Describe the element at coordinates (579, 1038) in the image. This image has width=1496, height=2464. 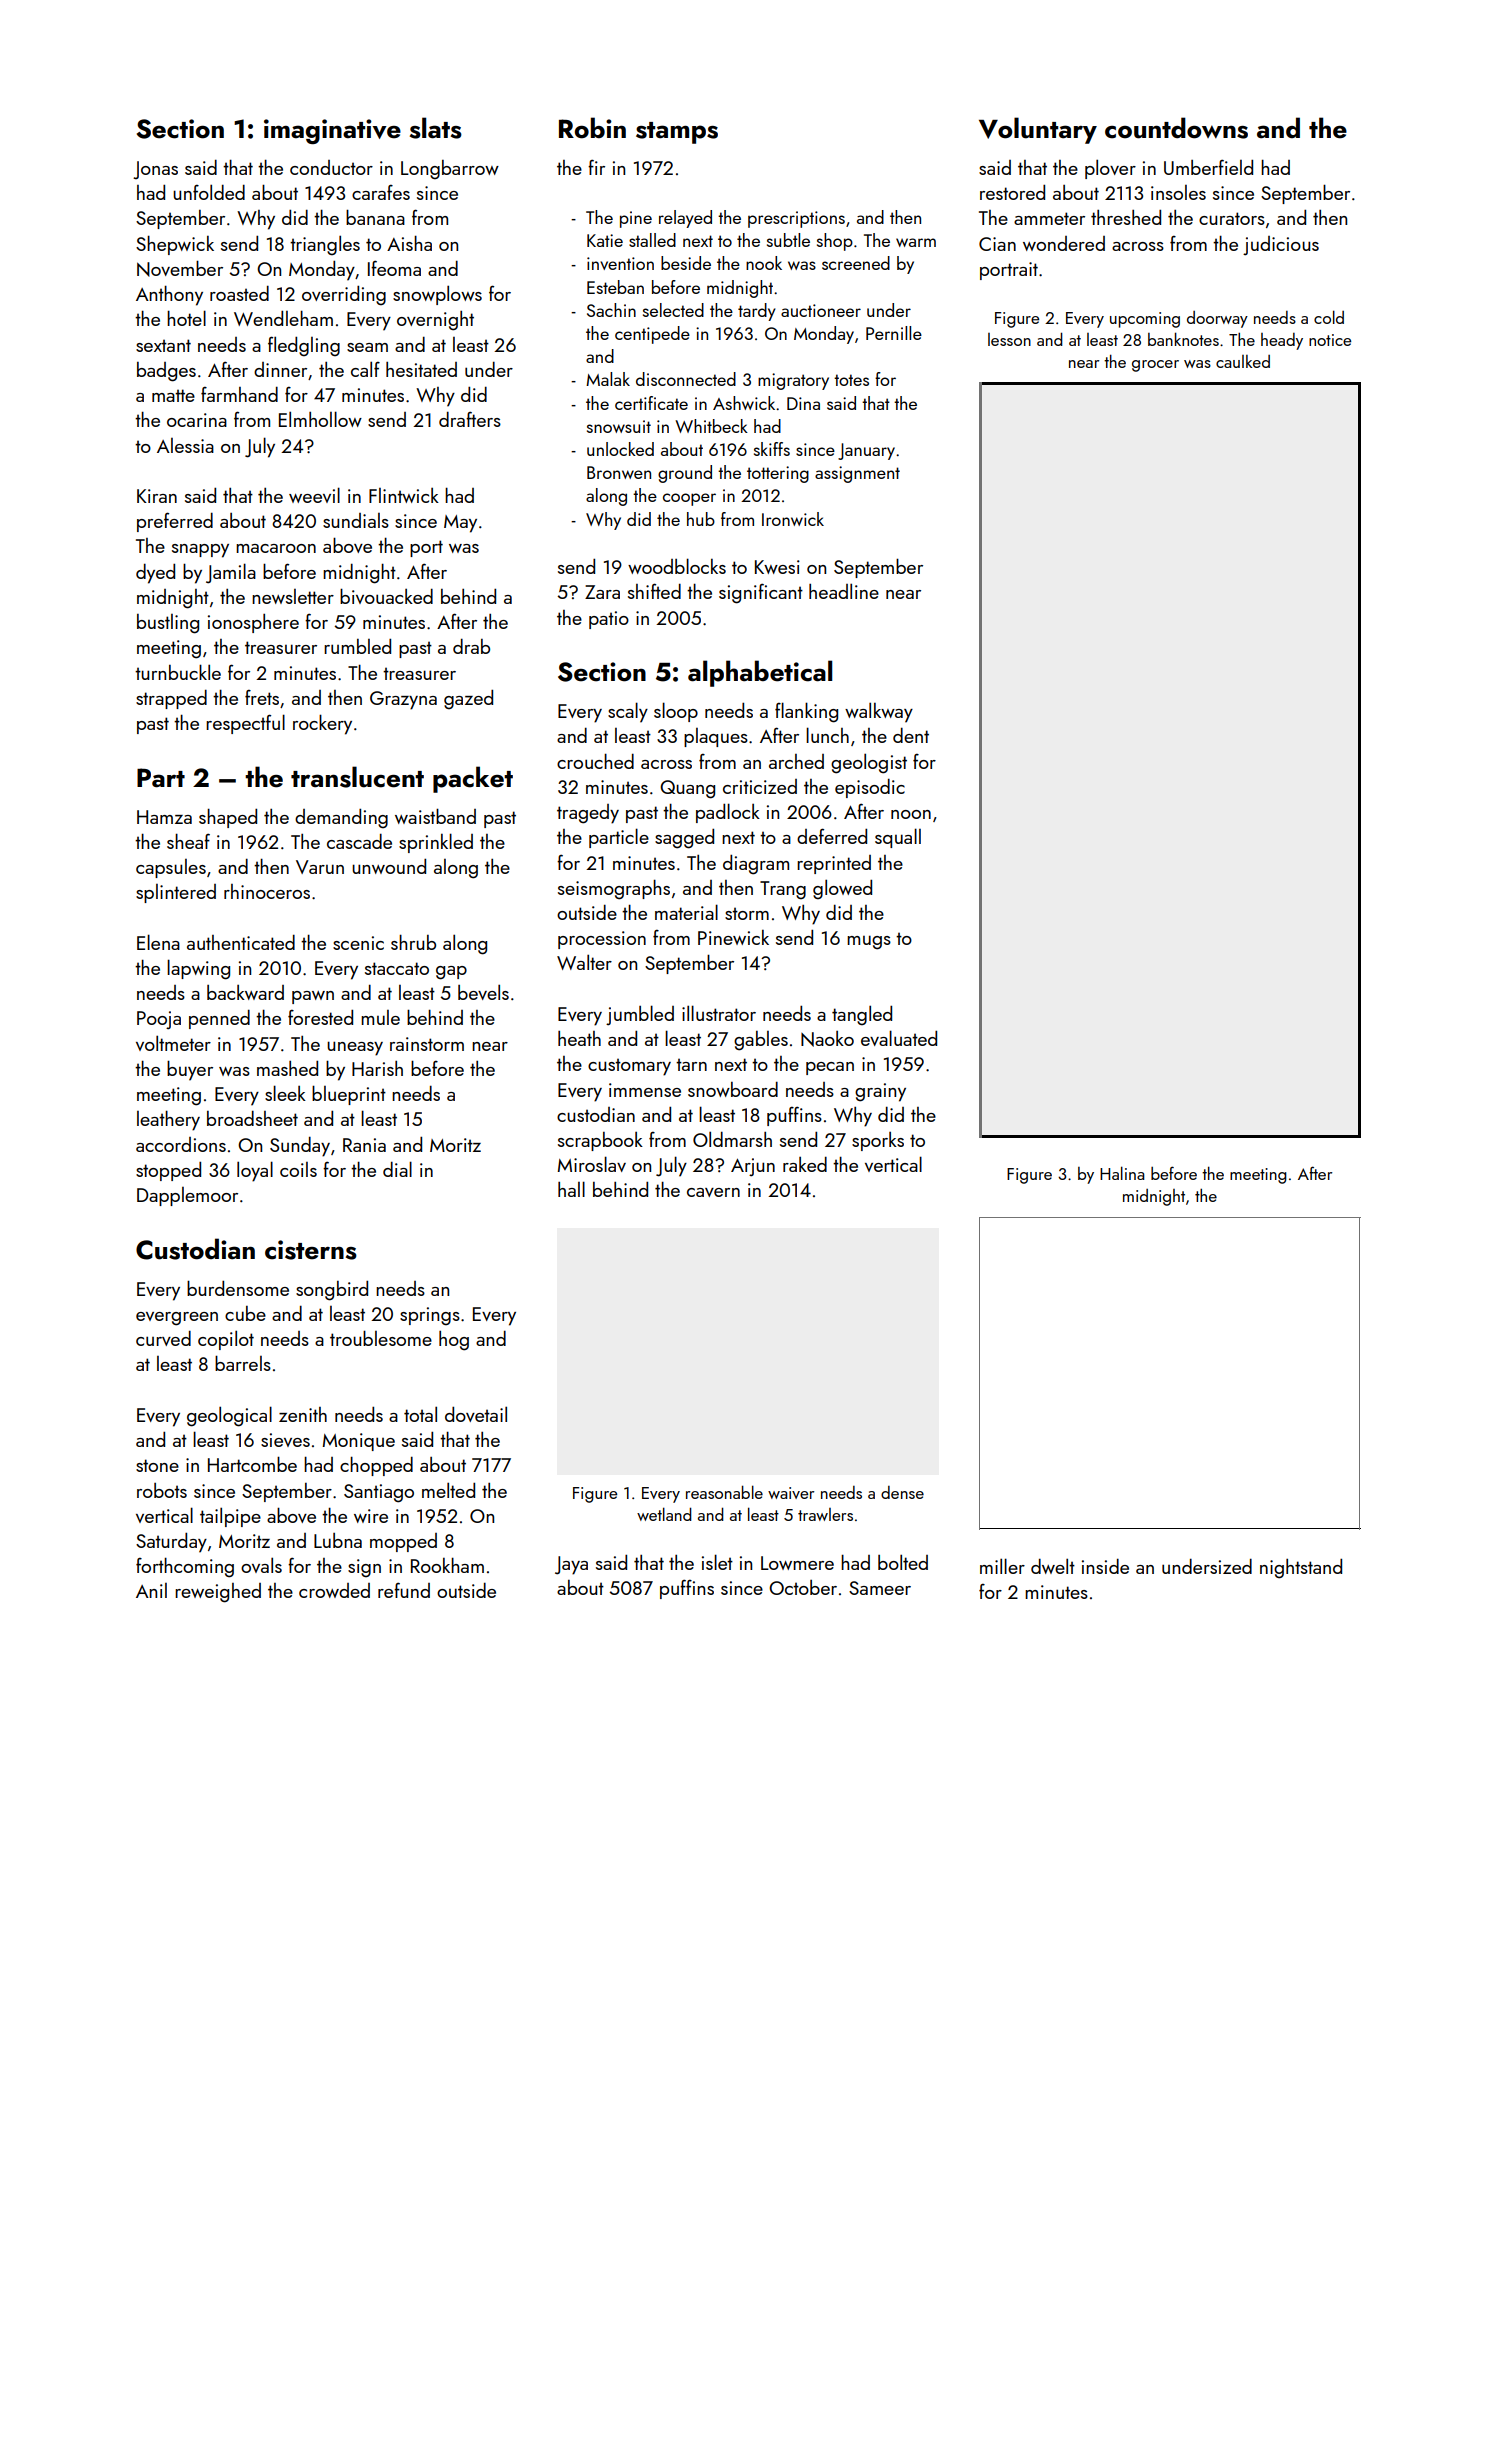
I see `heath` at that location.
